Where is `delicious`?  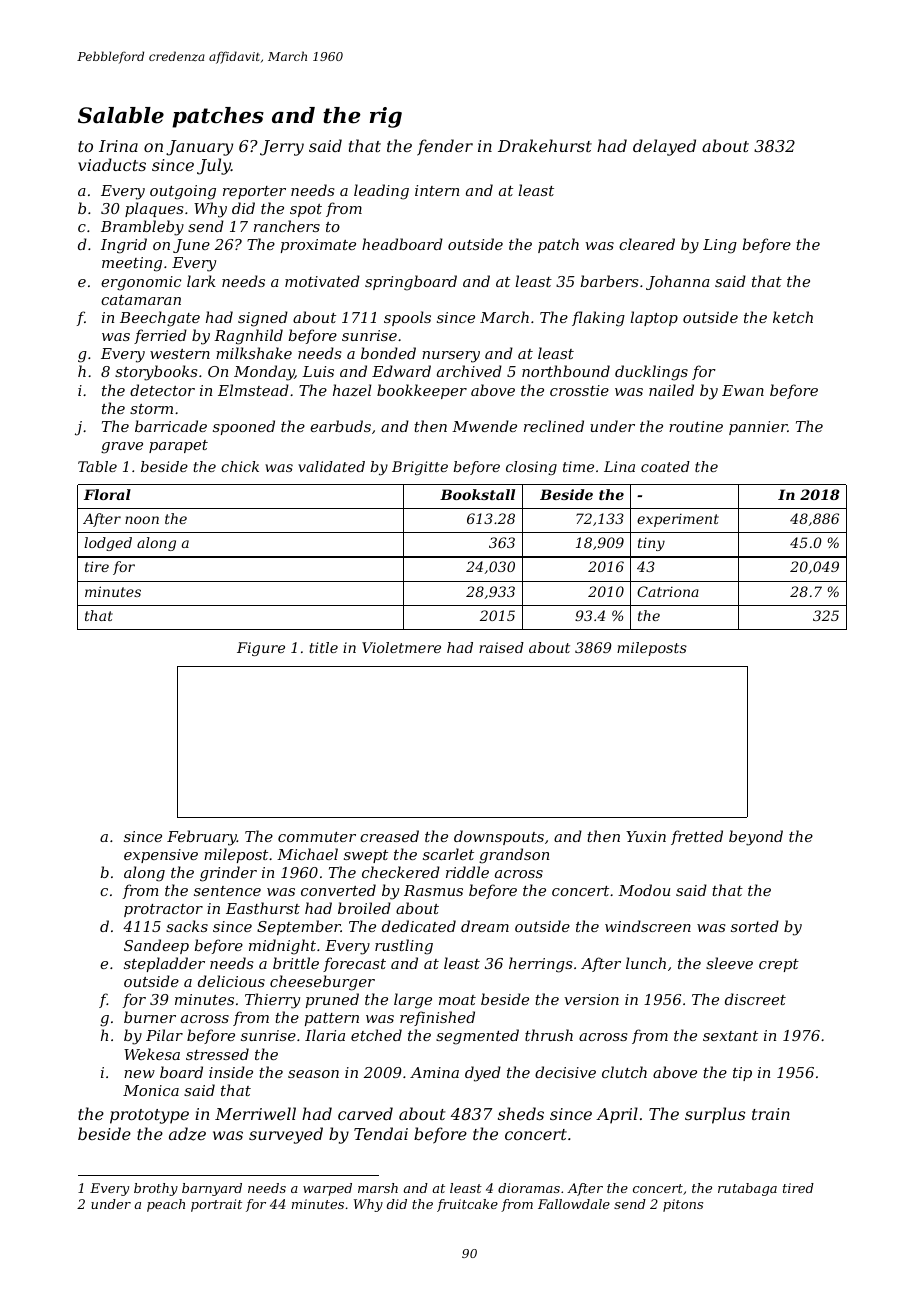
delicious is located at coordinates (231, 981).
